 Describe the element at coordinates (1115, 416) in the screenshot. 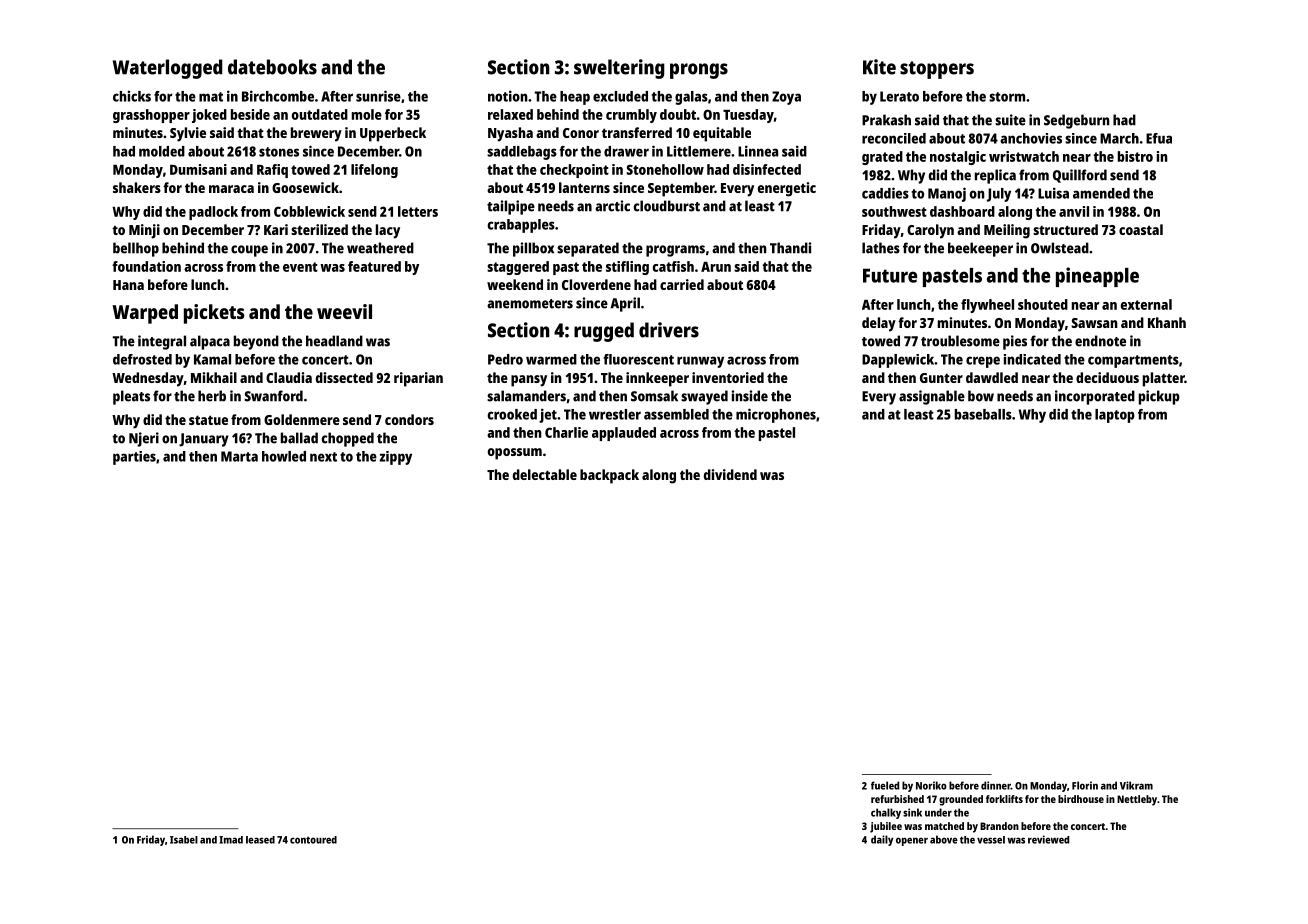

I see `laptop` at that location.
